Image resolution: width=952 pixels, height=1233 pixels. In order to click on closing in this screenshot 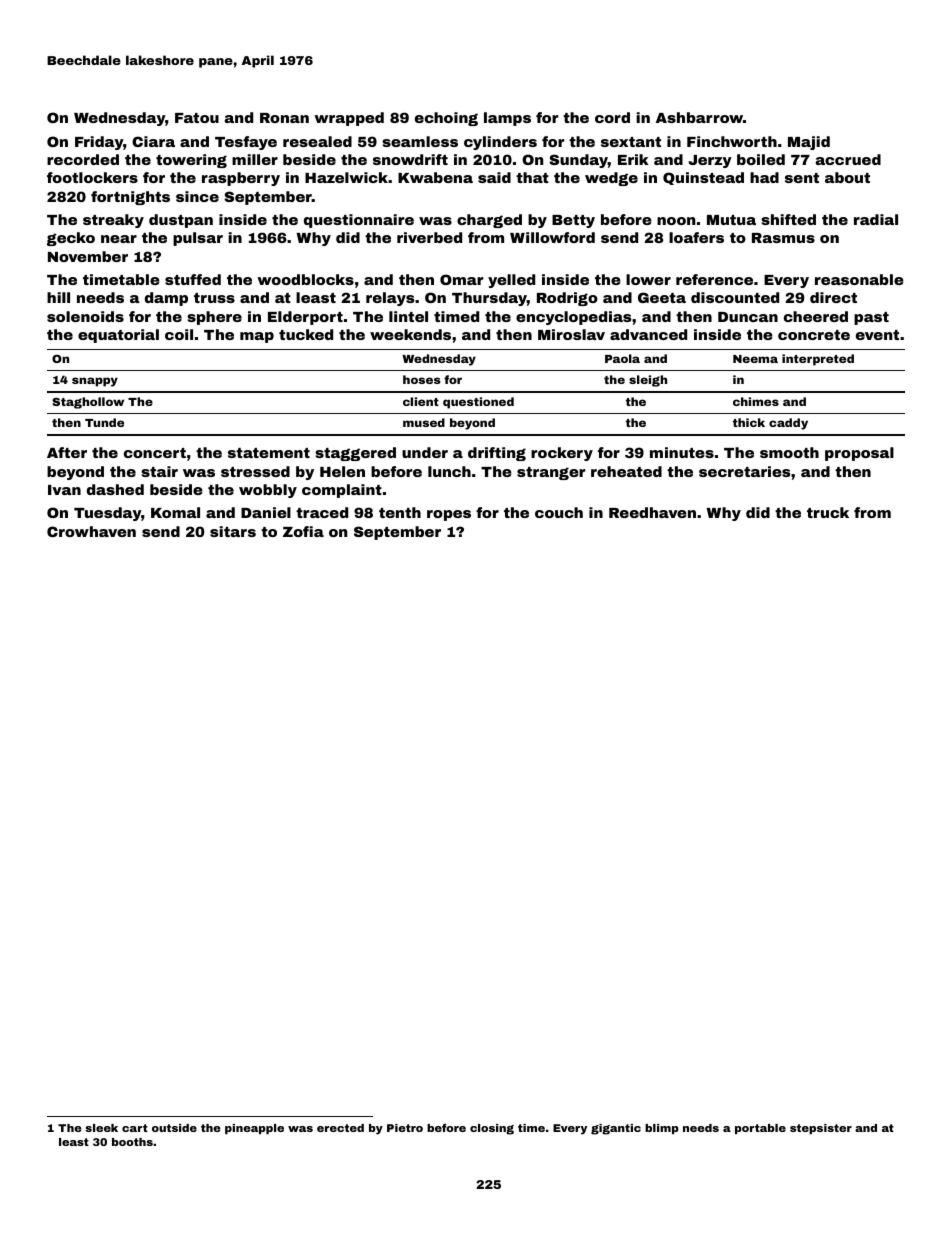, I will do `click(492, 1129)`.
